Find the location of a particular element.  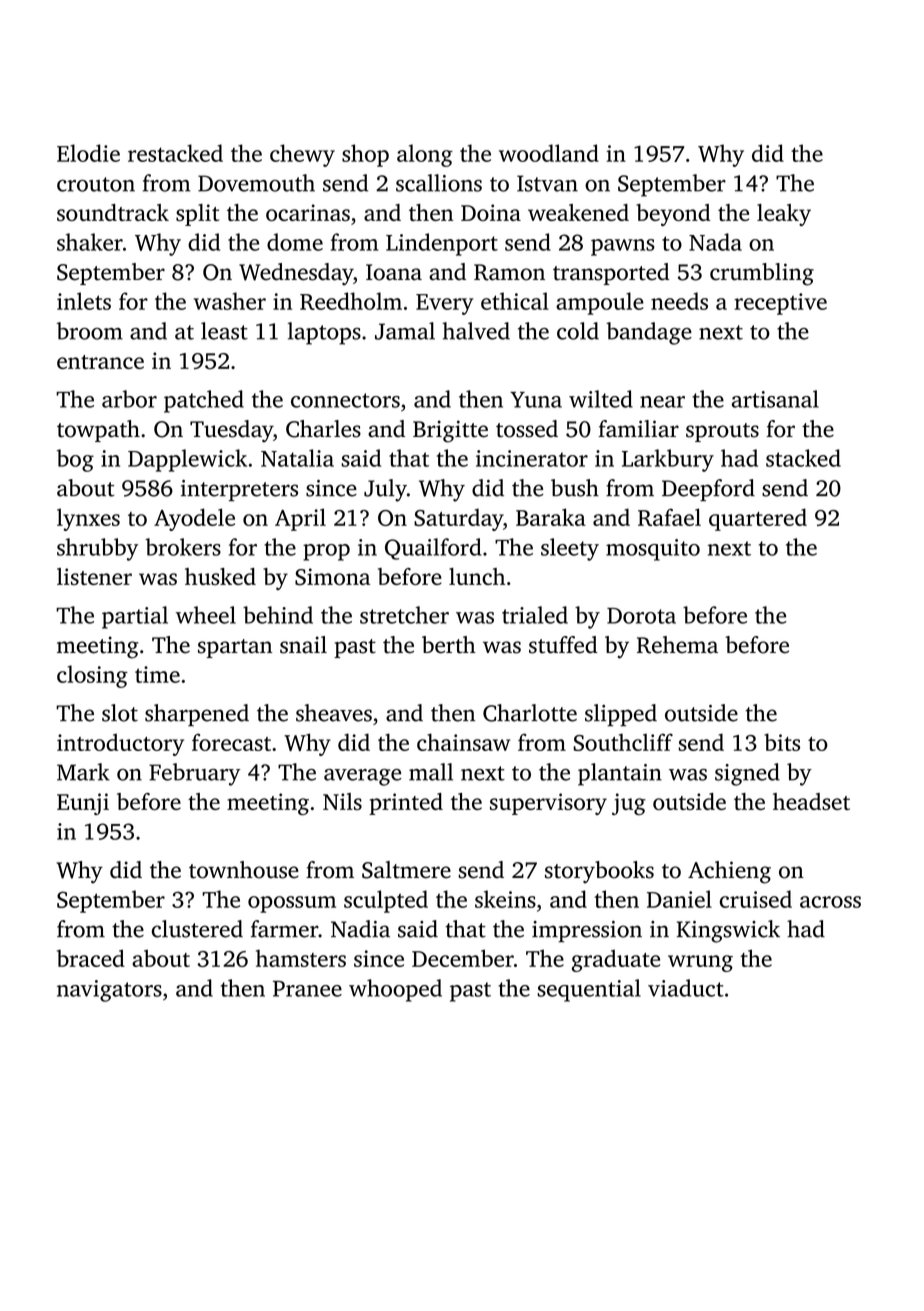

washer is located at coordinates (230, 301).
